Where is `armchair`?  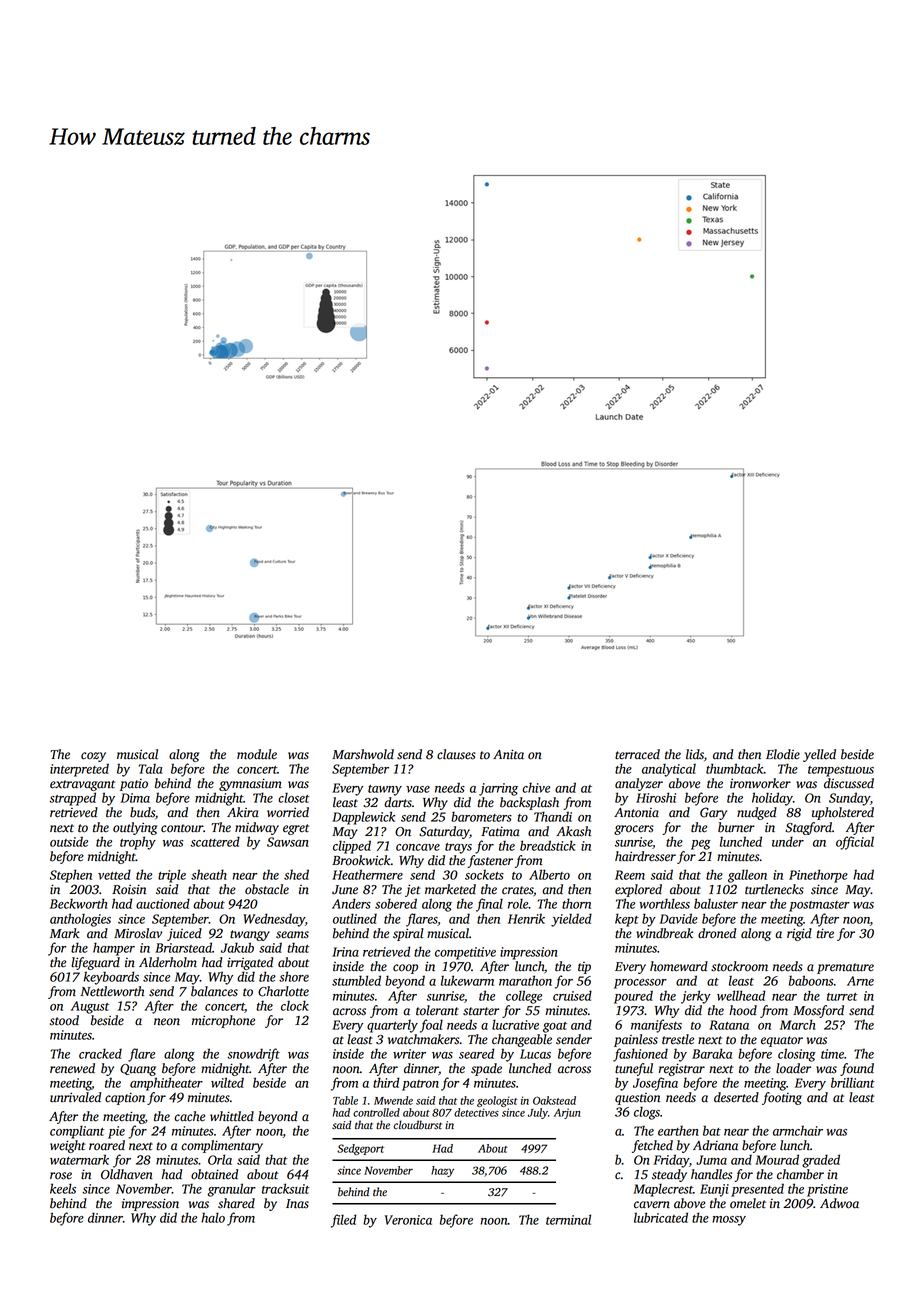
armchair is located at coordinates (798, 1131).
